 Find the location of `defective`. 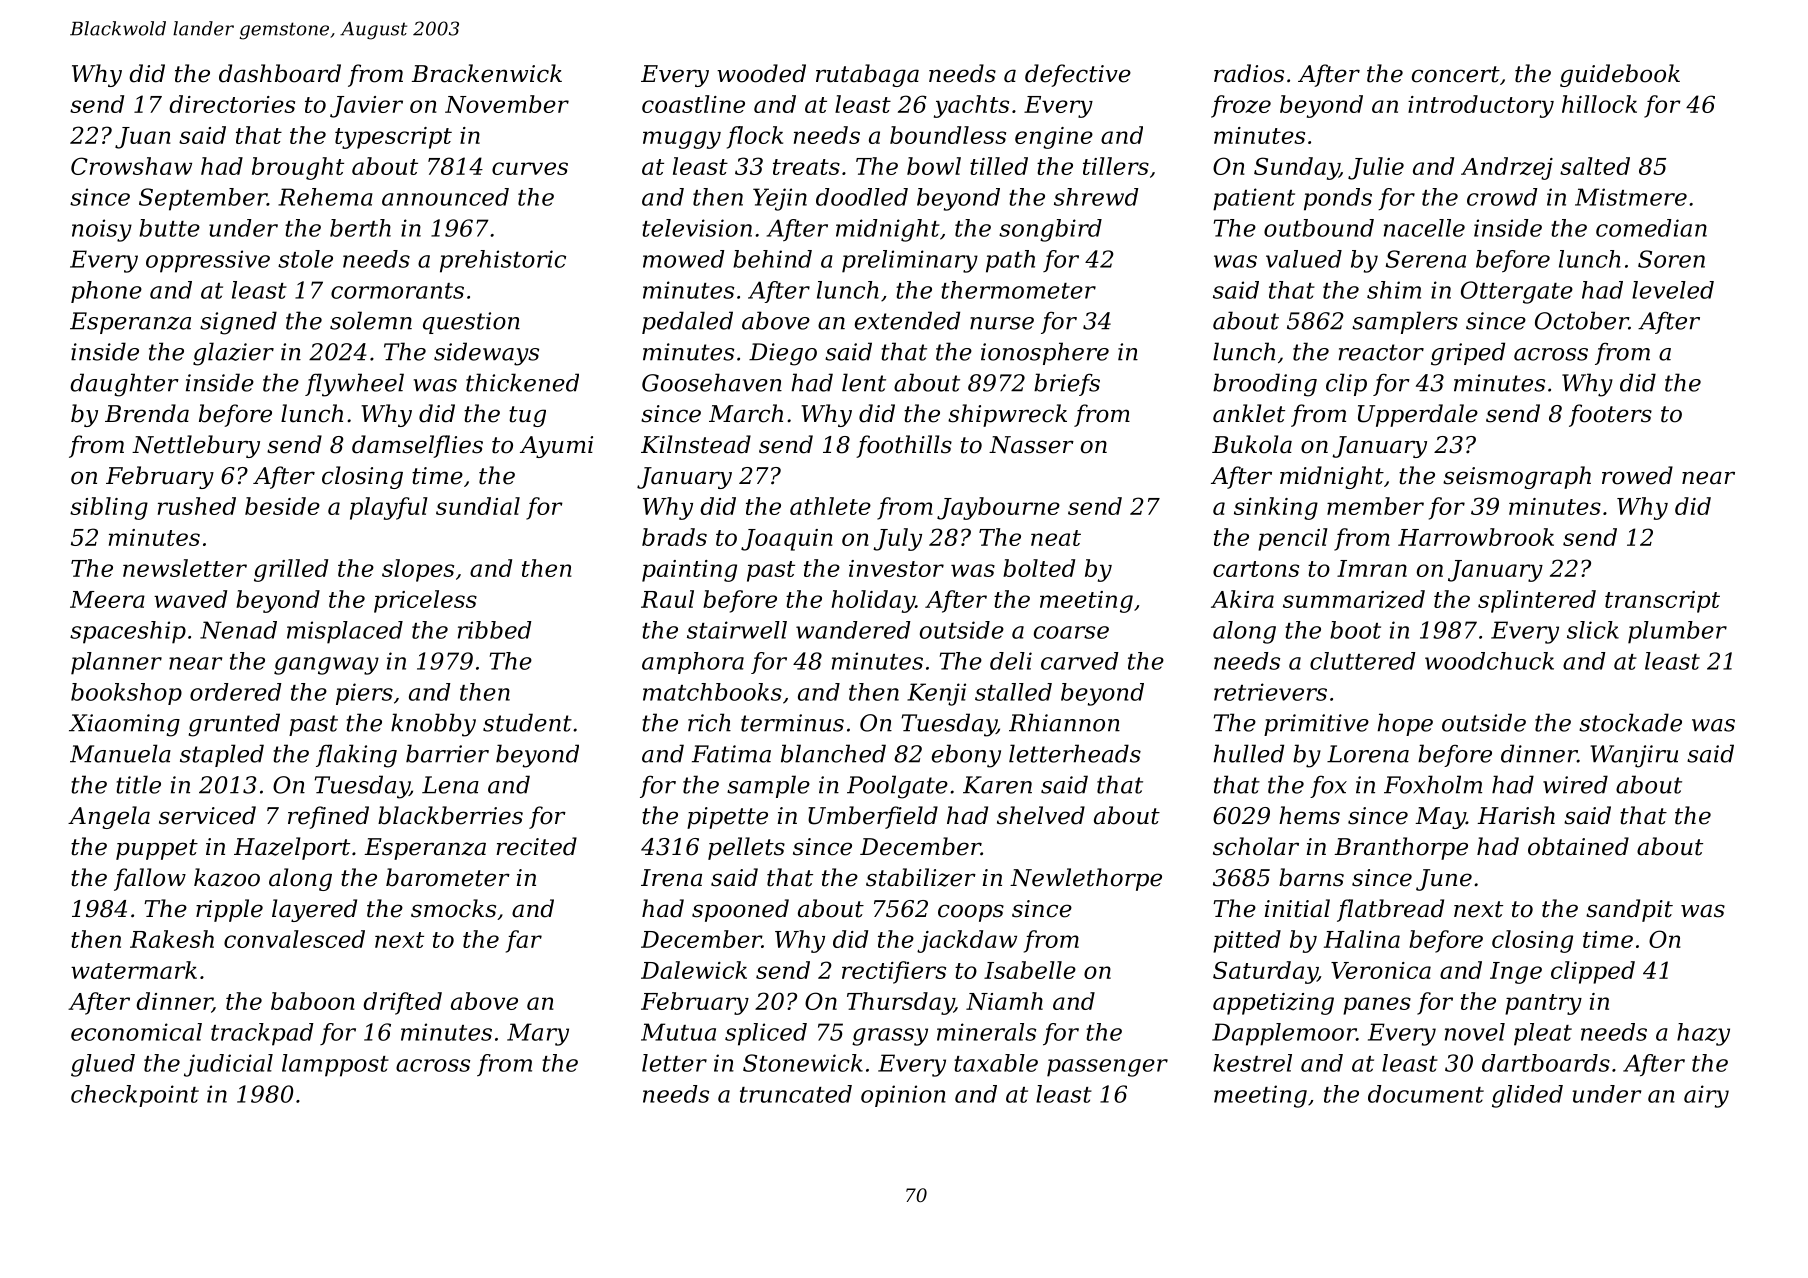

defective is located at coordinates (1078, 75).
